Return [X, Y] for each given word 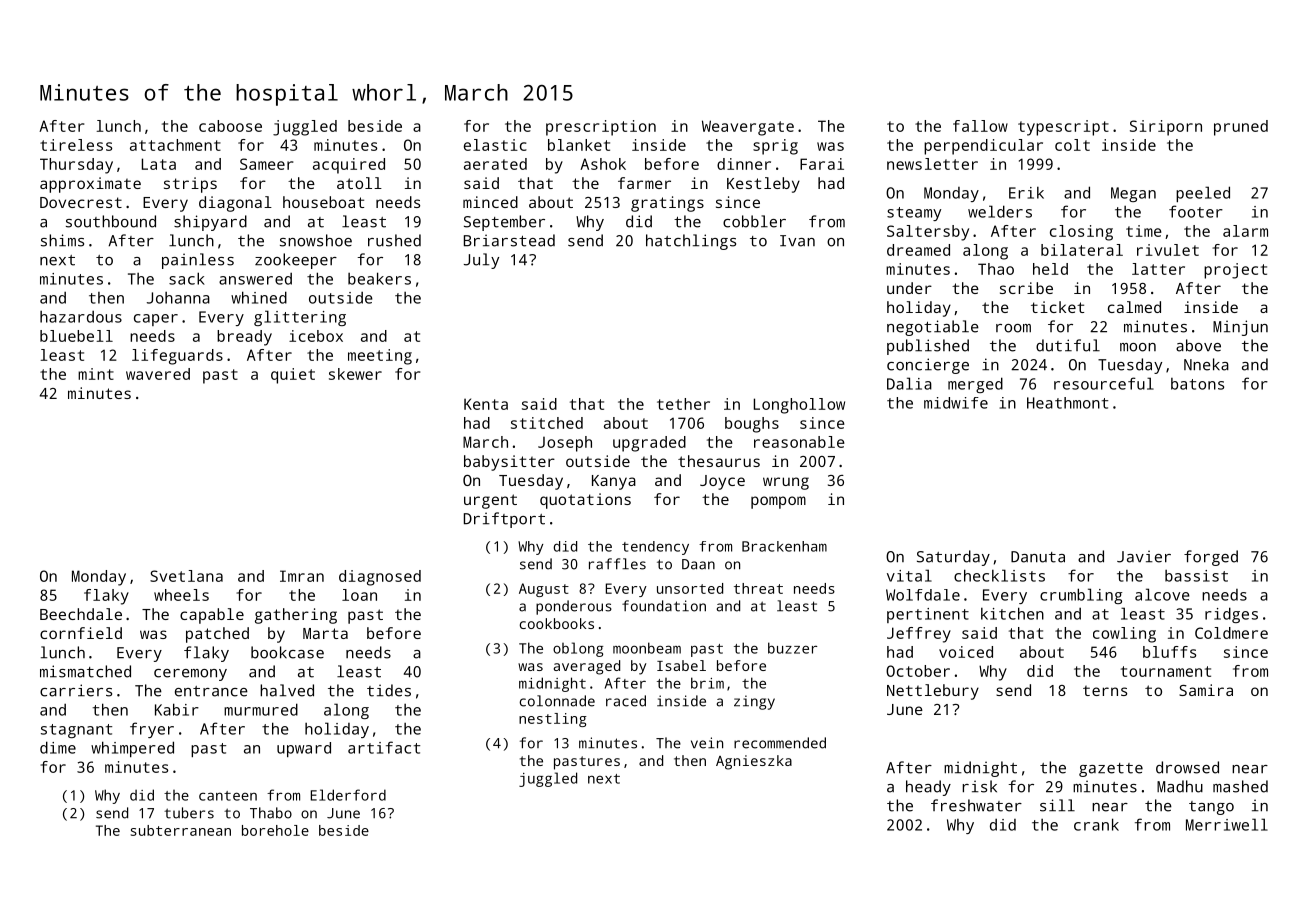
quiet [293, 376]
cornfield [81, 633]
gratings [667, 204]
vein [707, 743]
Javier [1144, 556]
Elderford [348, 795]
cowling [1124, 635]
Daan [698, 564]
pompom [778, 502]
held [1050, 269]
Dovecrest [81, 202]
